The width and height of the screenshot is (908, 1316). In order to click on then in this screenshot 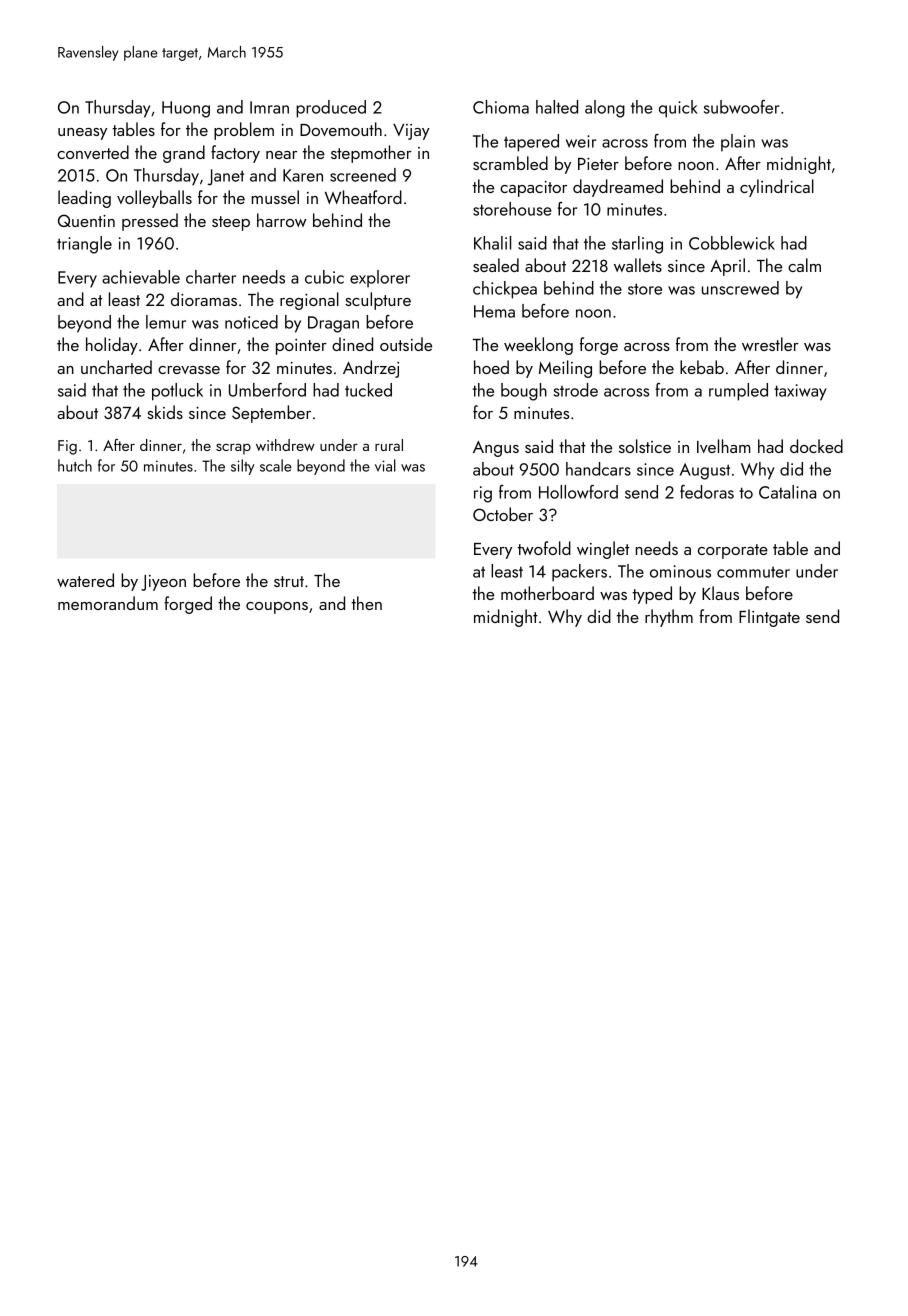, I will do `click(366, 603)`.
